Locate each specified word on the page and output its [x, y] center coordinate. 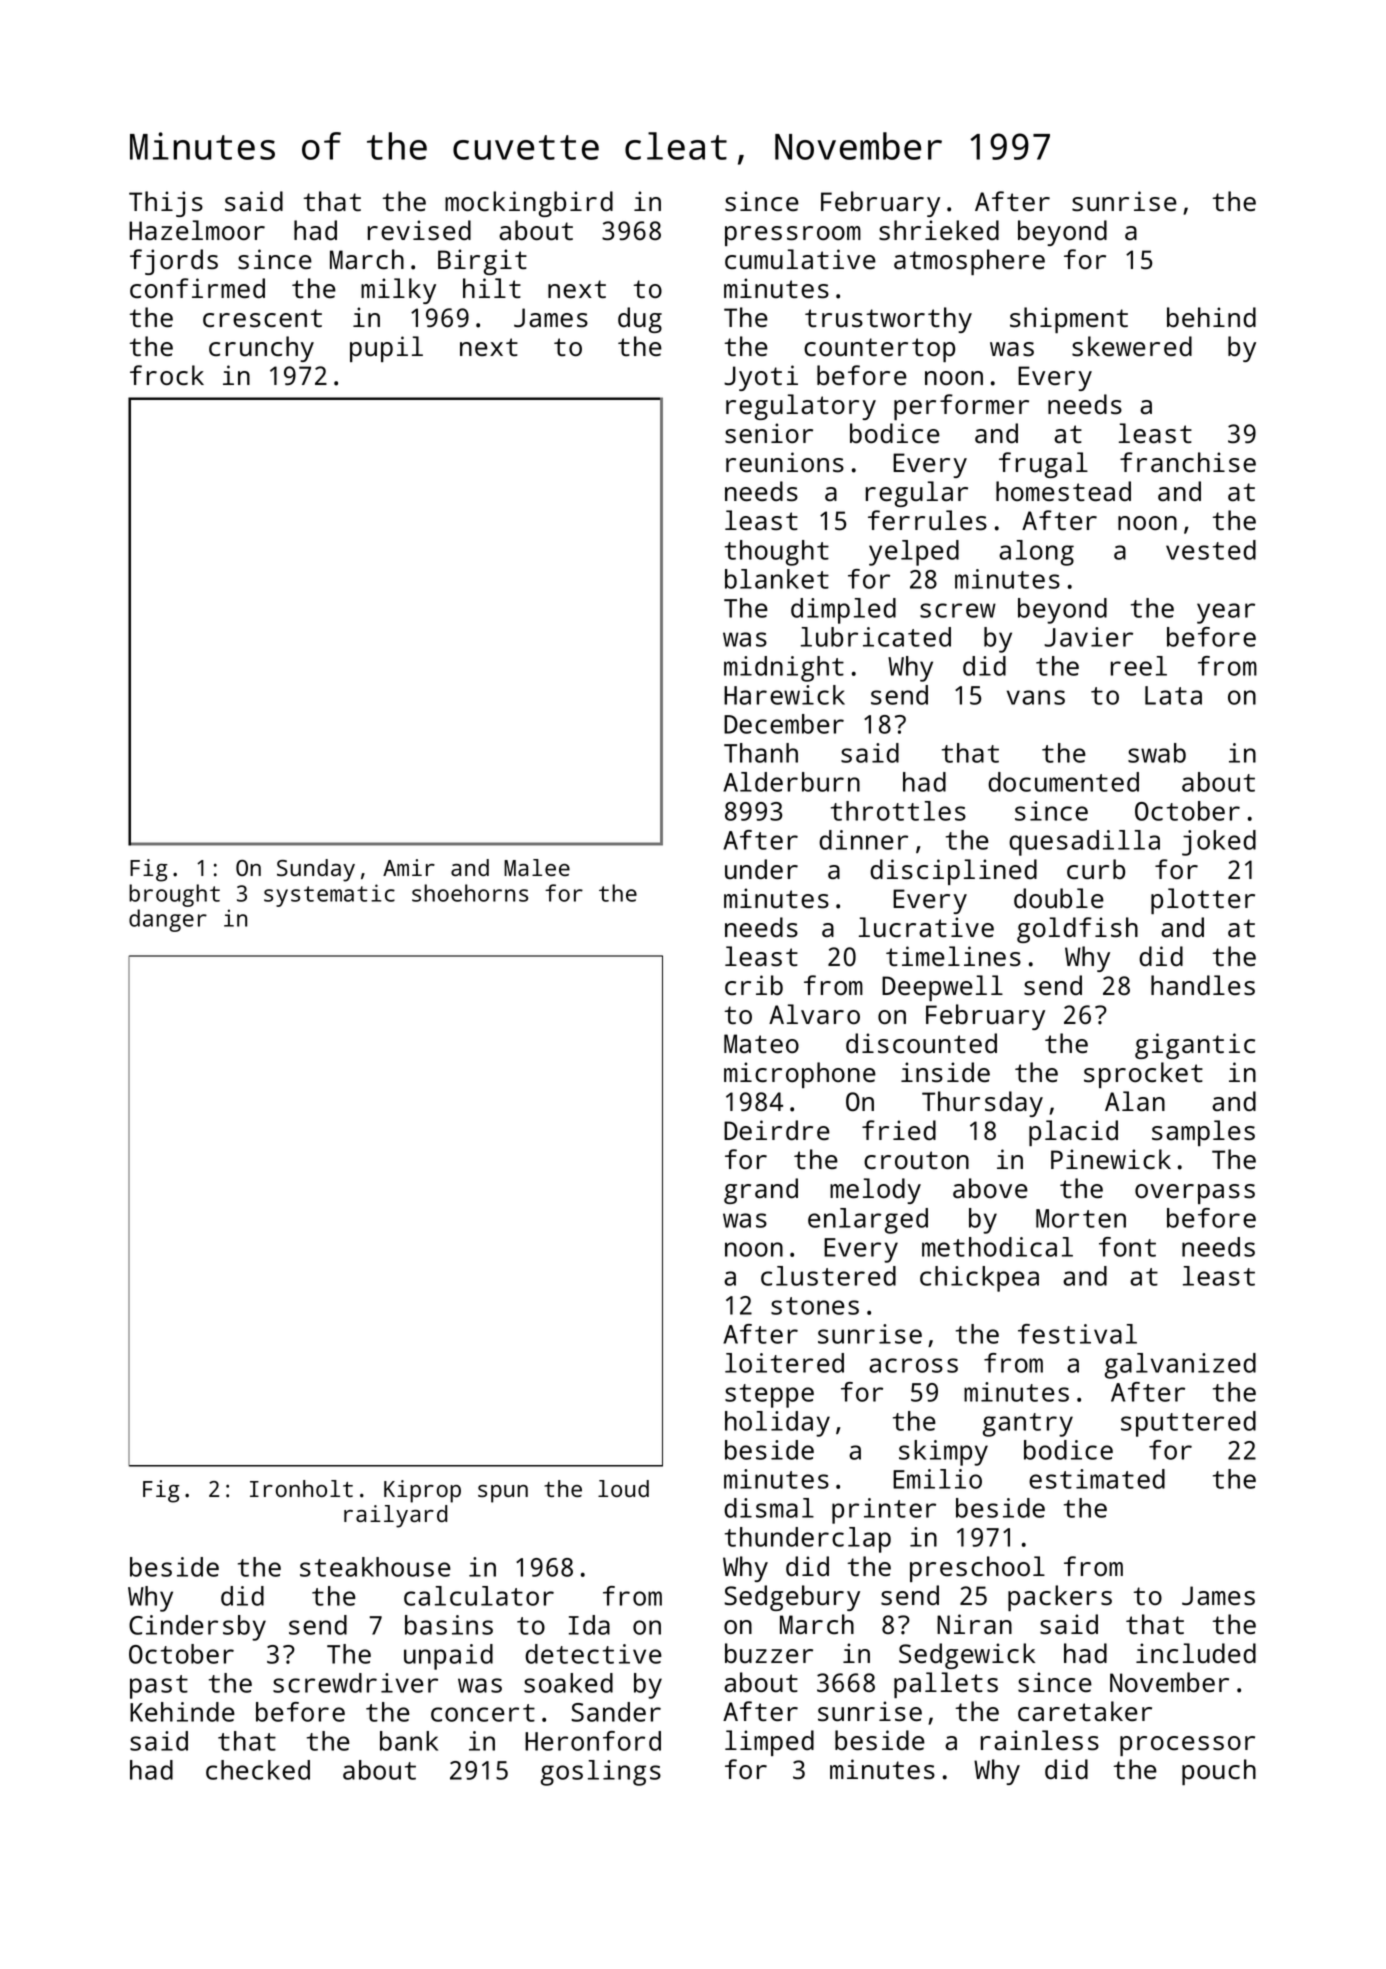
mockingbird [529, 204]
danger [168, 920]
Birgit [482, 262]
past [159, 1687]
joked [1219, 843]
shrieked [939, 230]
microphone [800, 1075]
